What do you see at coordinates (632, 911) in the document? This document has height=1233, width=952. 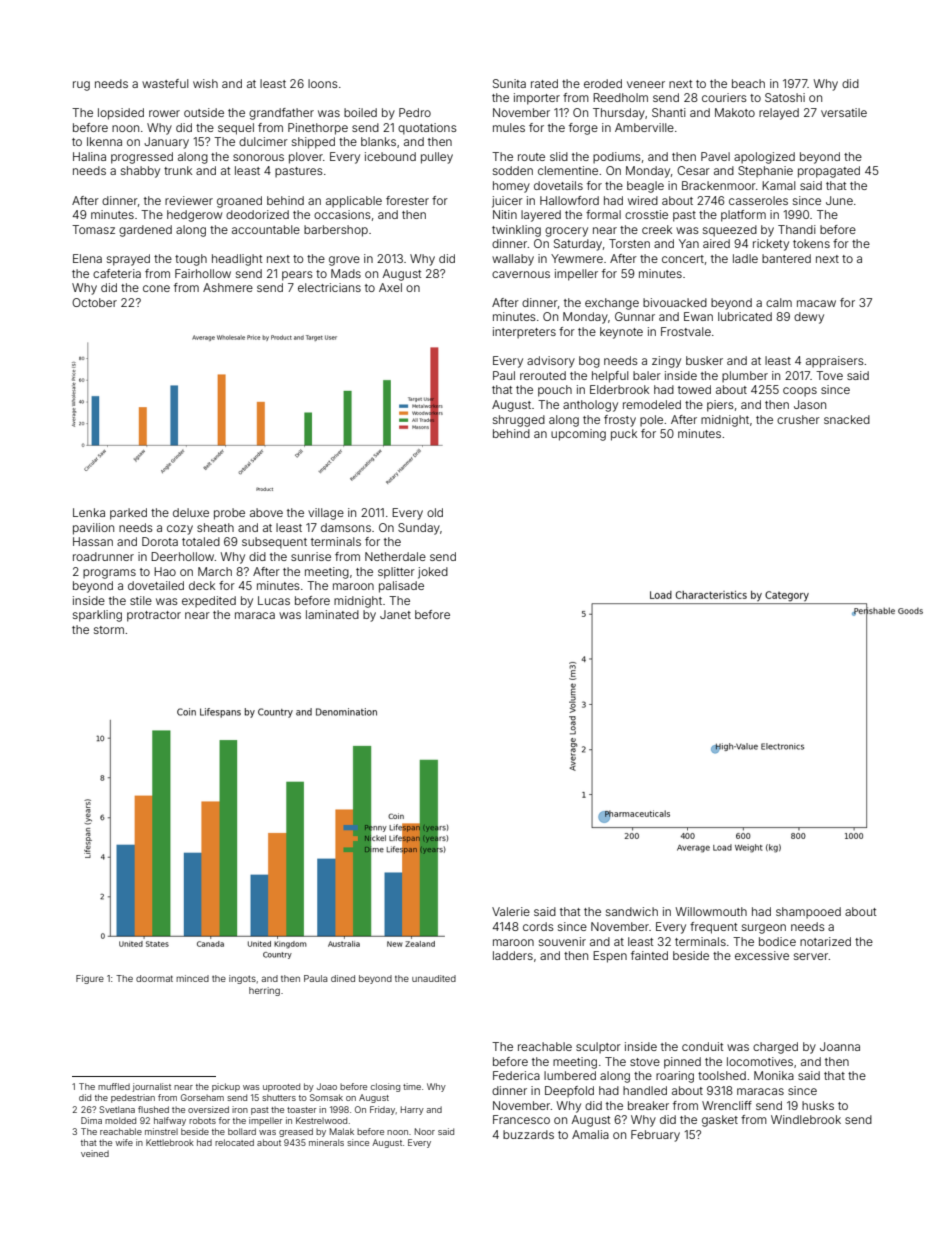 I see `sandwich` at bounding box center [632, 911].
